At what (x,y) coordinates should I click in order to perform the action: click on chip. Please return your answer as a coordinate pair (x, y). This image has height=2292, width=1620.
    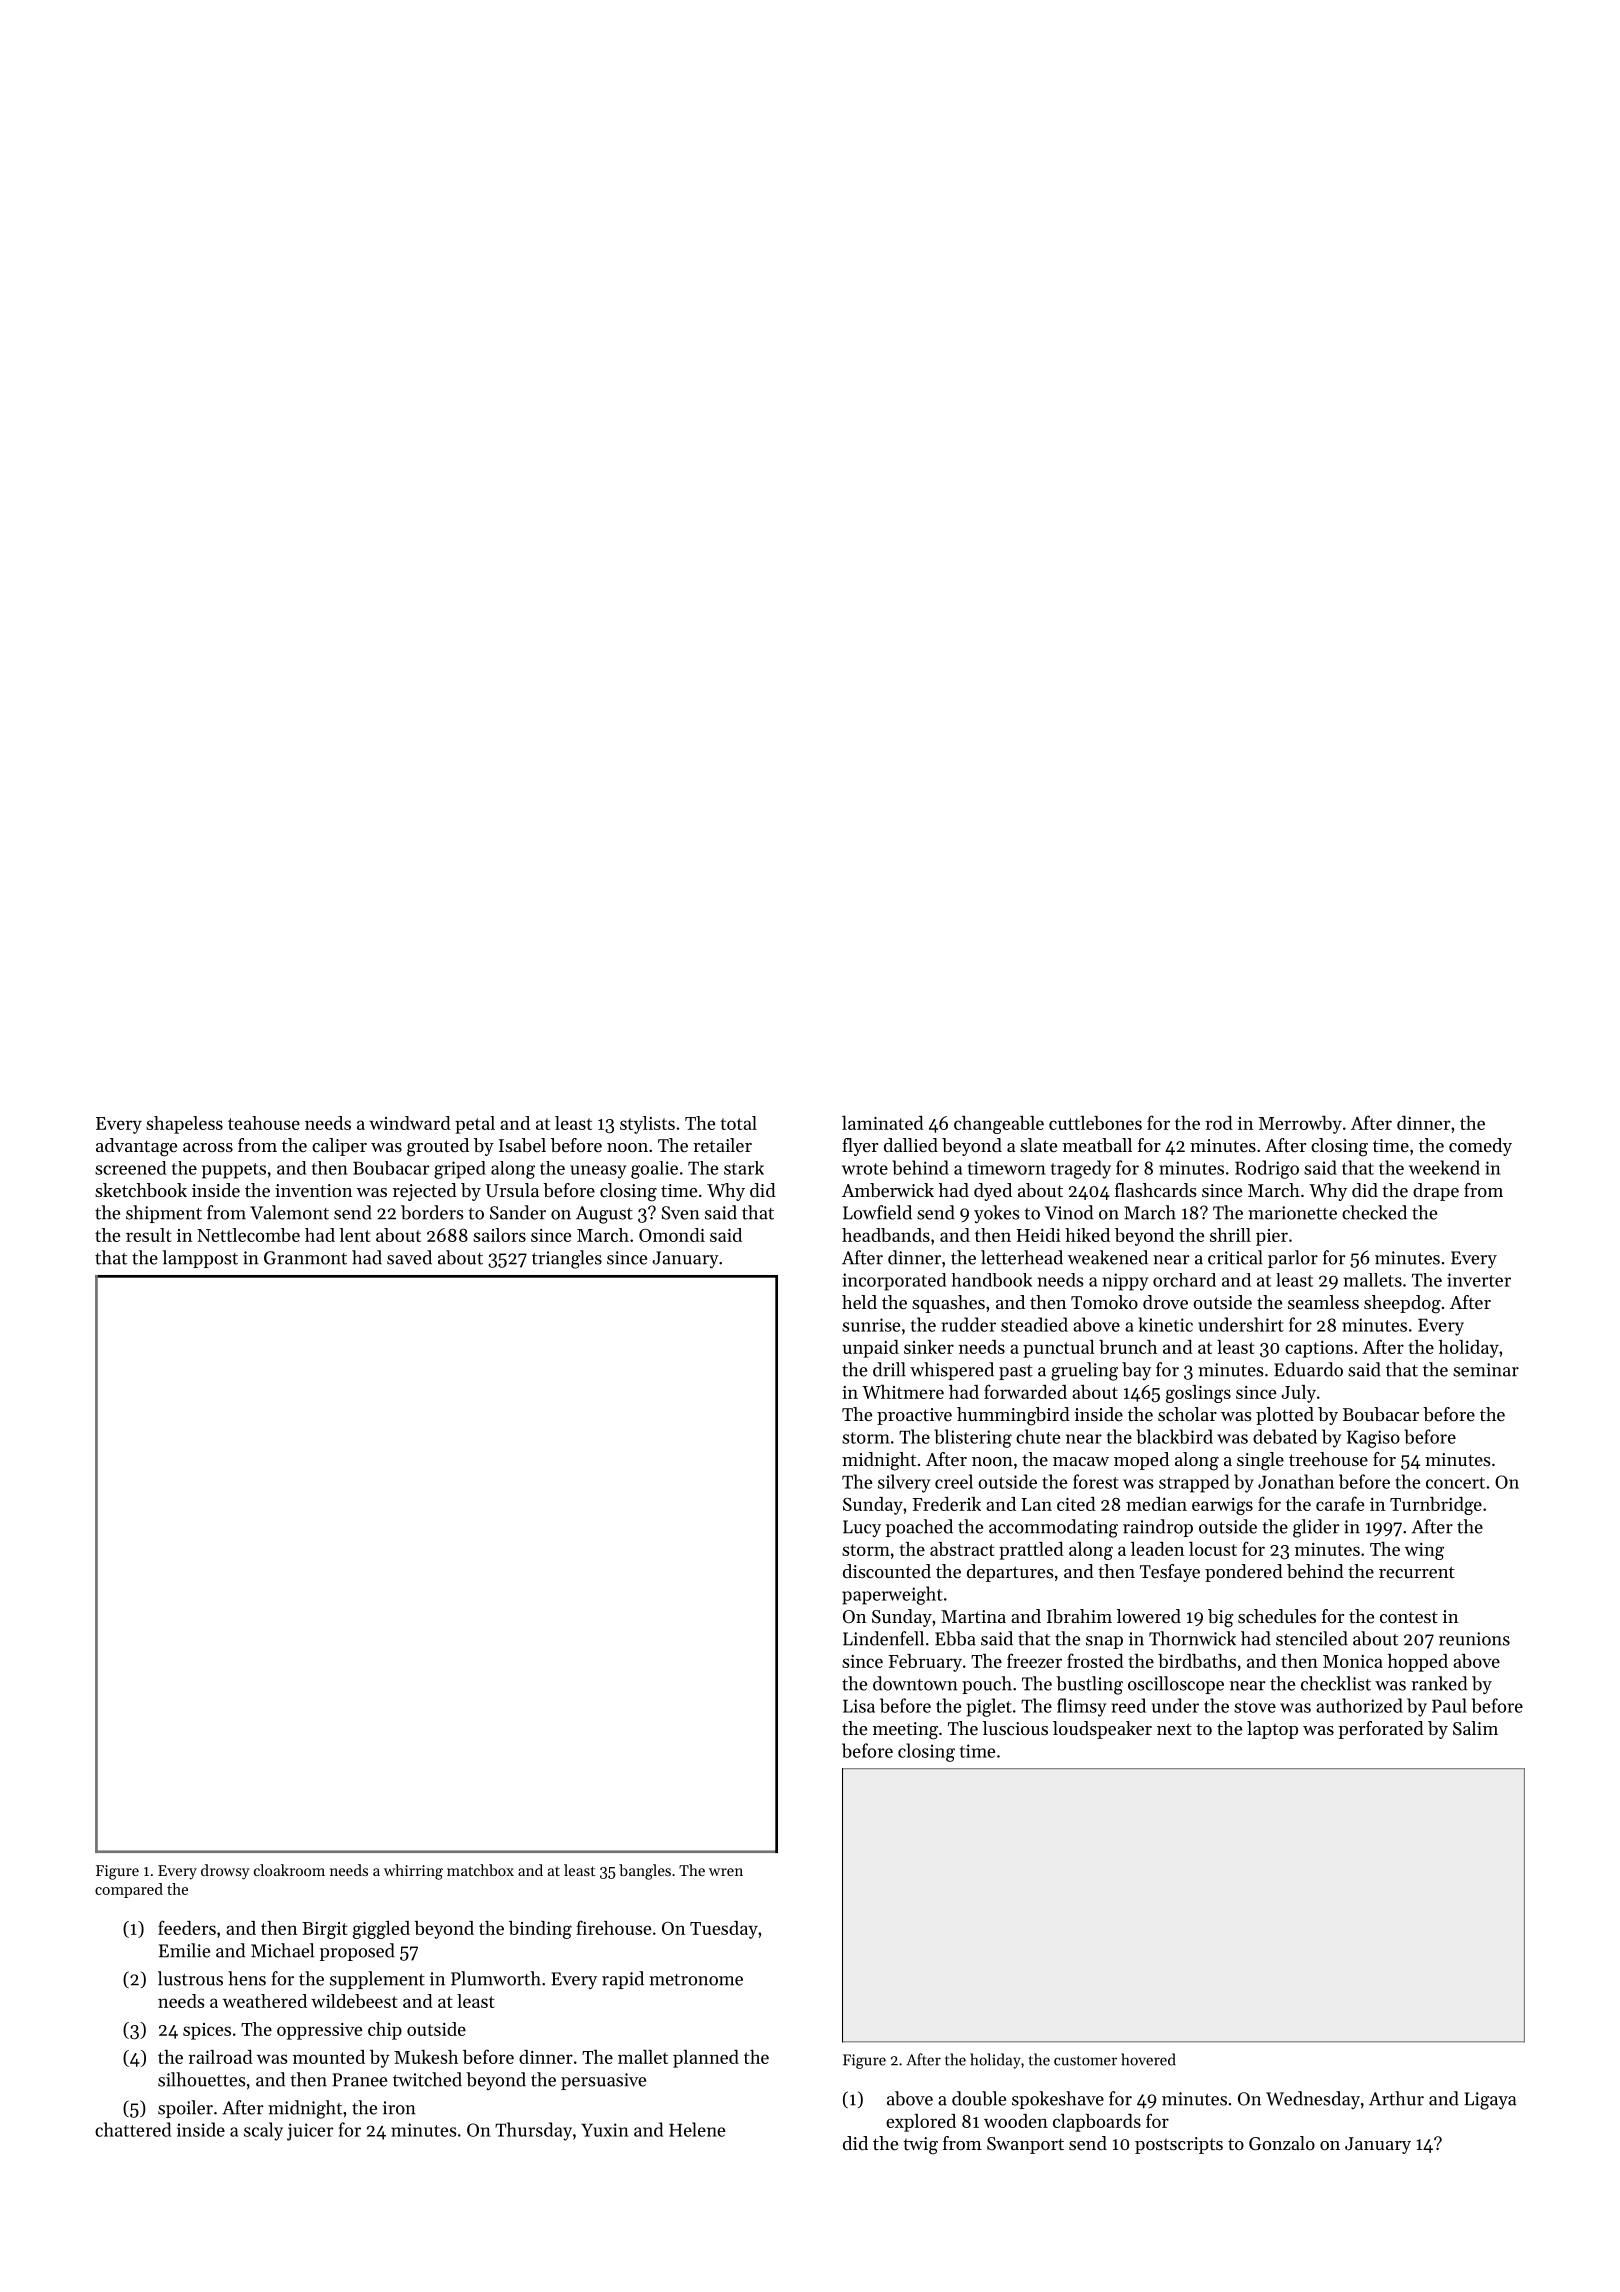
    Looking at the image, I should click on (385, 2031).
